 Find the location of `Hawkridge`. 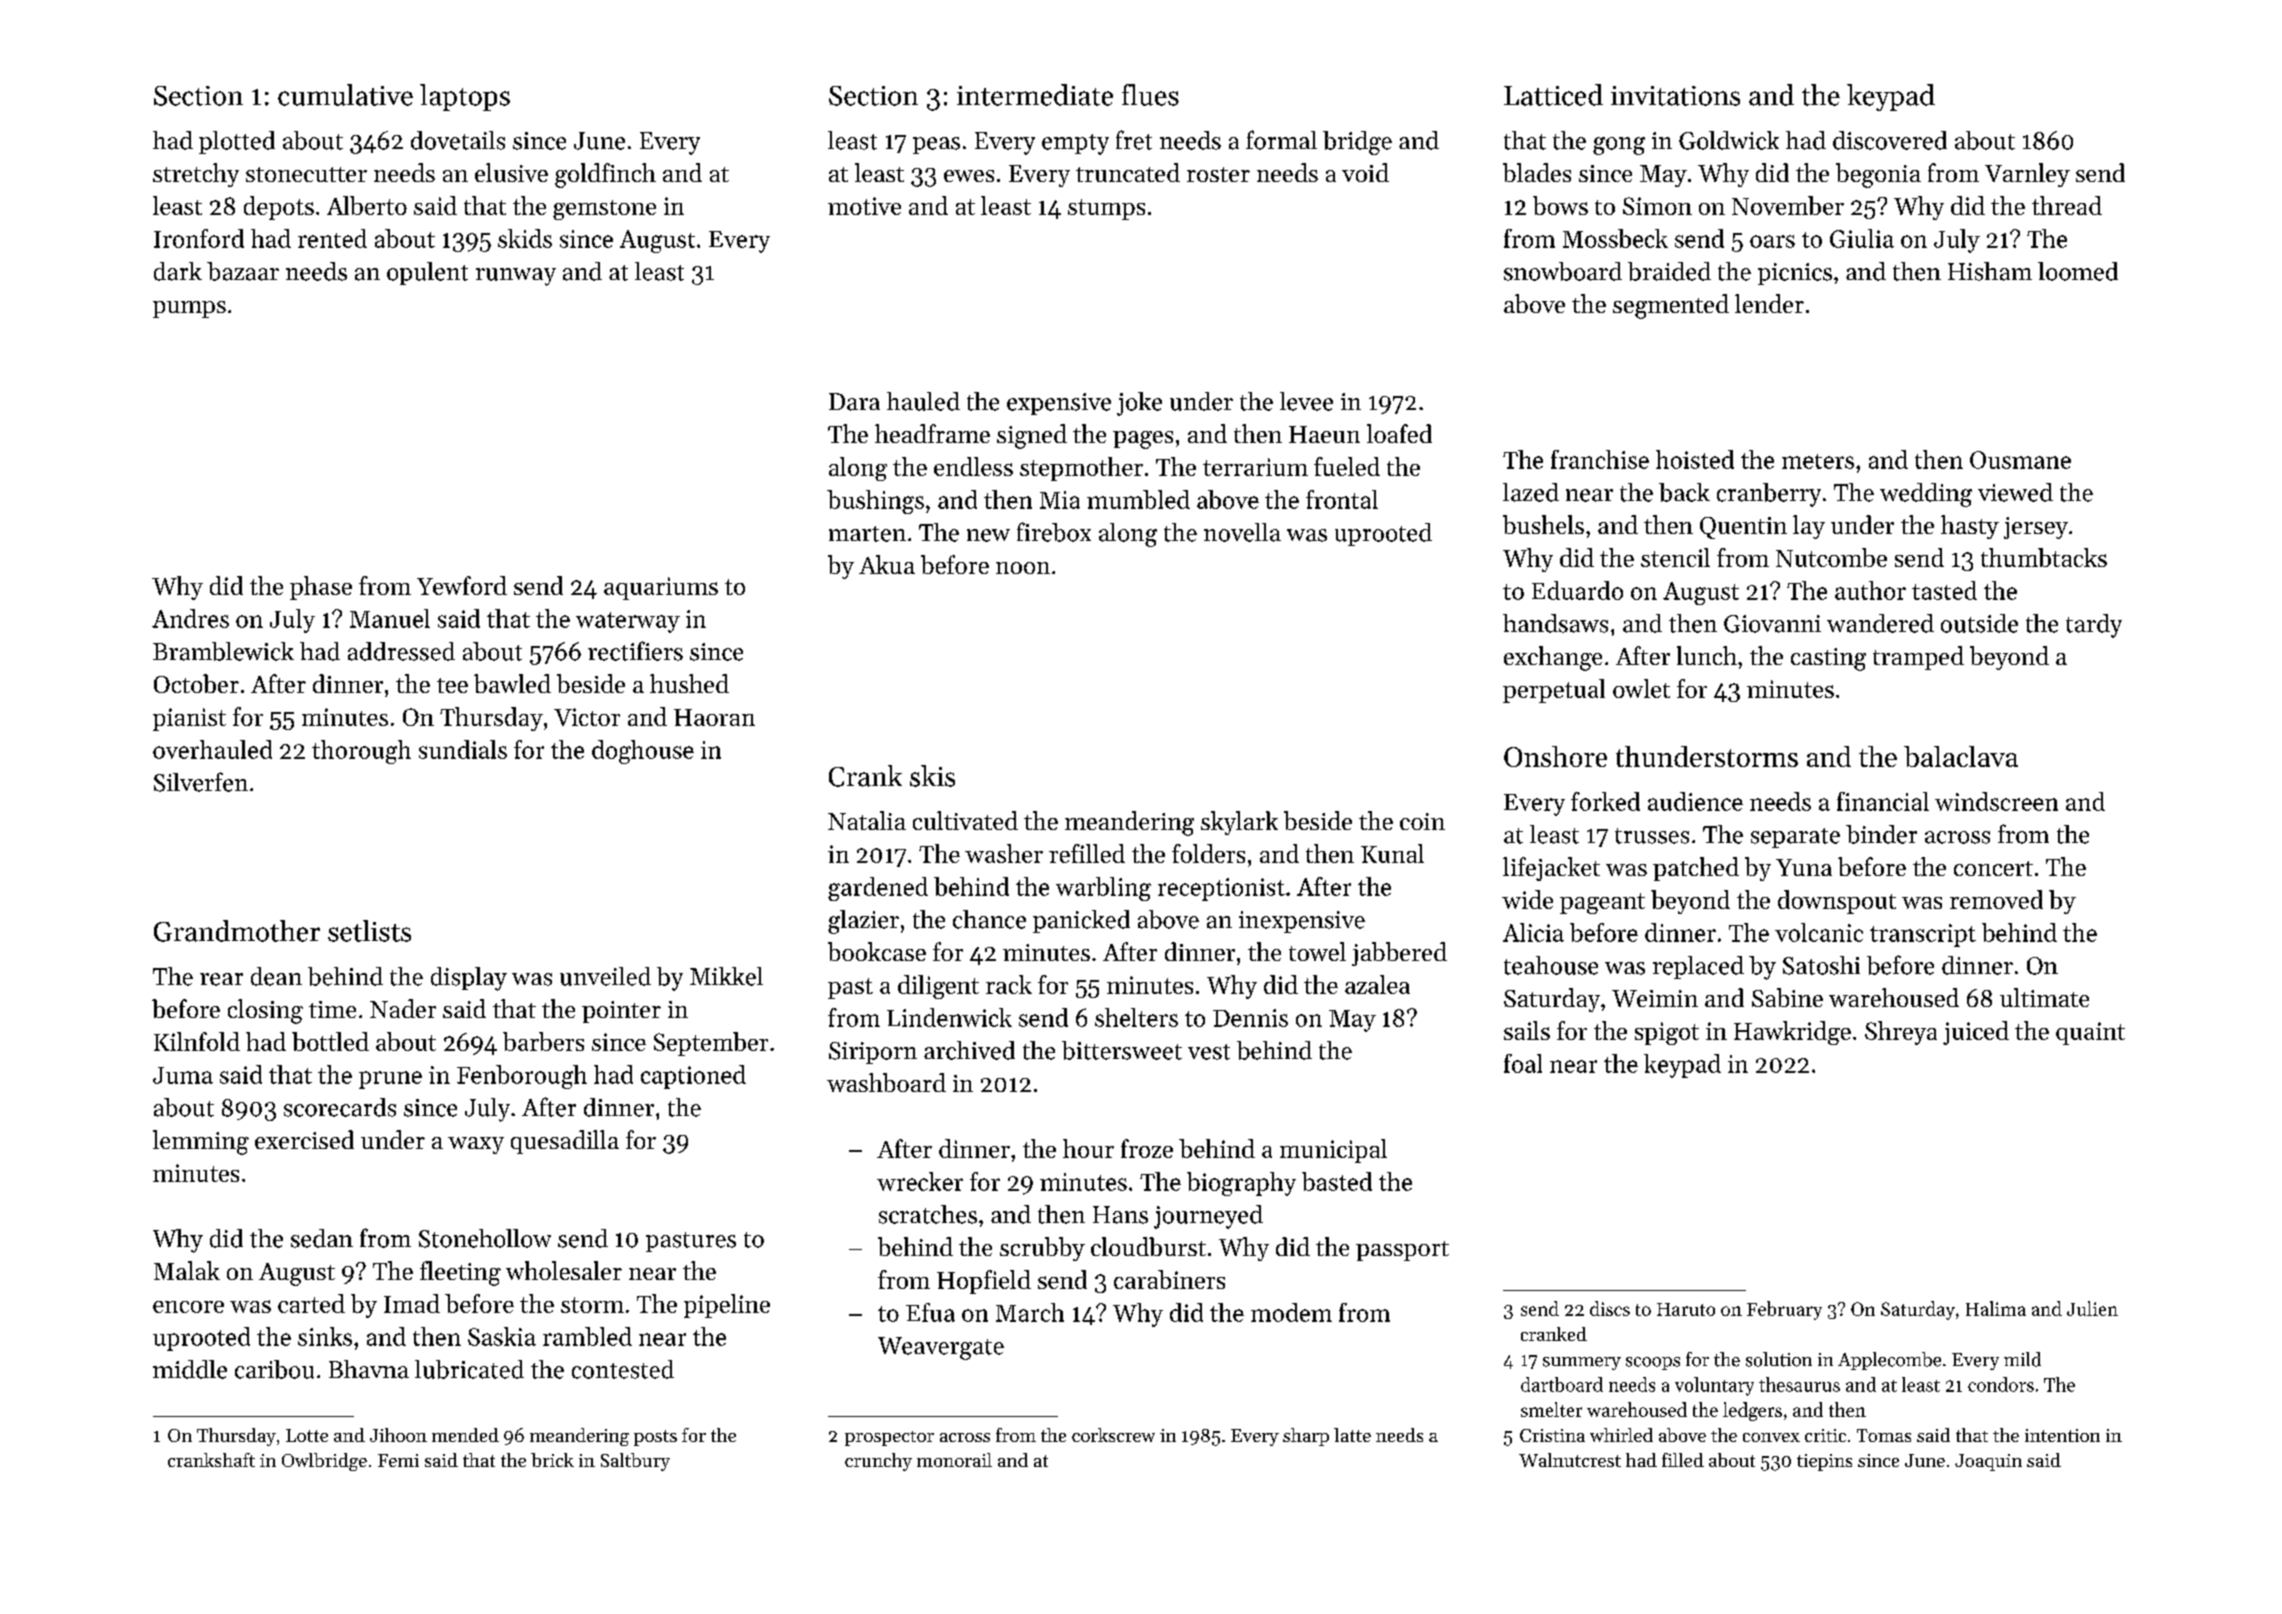

Hawkridge is located at coordinates (1792, 1033).
